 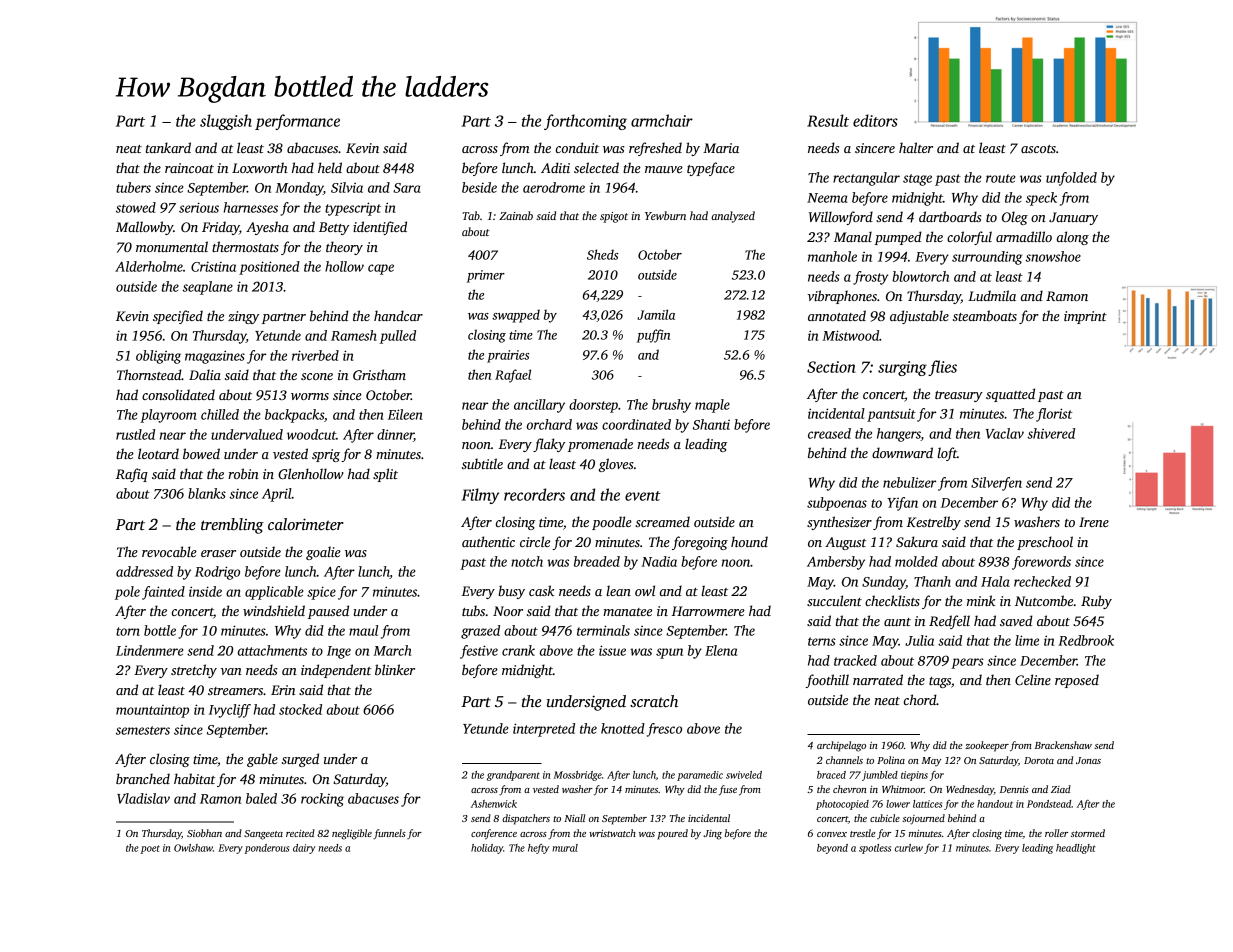 What do you see at coordinates (487, 849) in the document?
I see `holiday` at bounding box center [487, 849].
